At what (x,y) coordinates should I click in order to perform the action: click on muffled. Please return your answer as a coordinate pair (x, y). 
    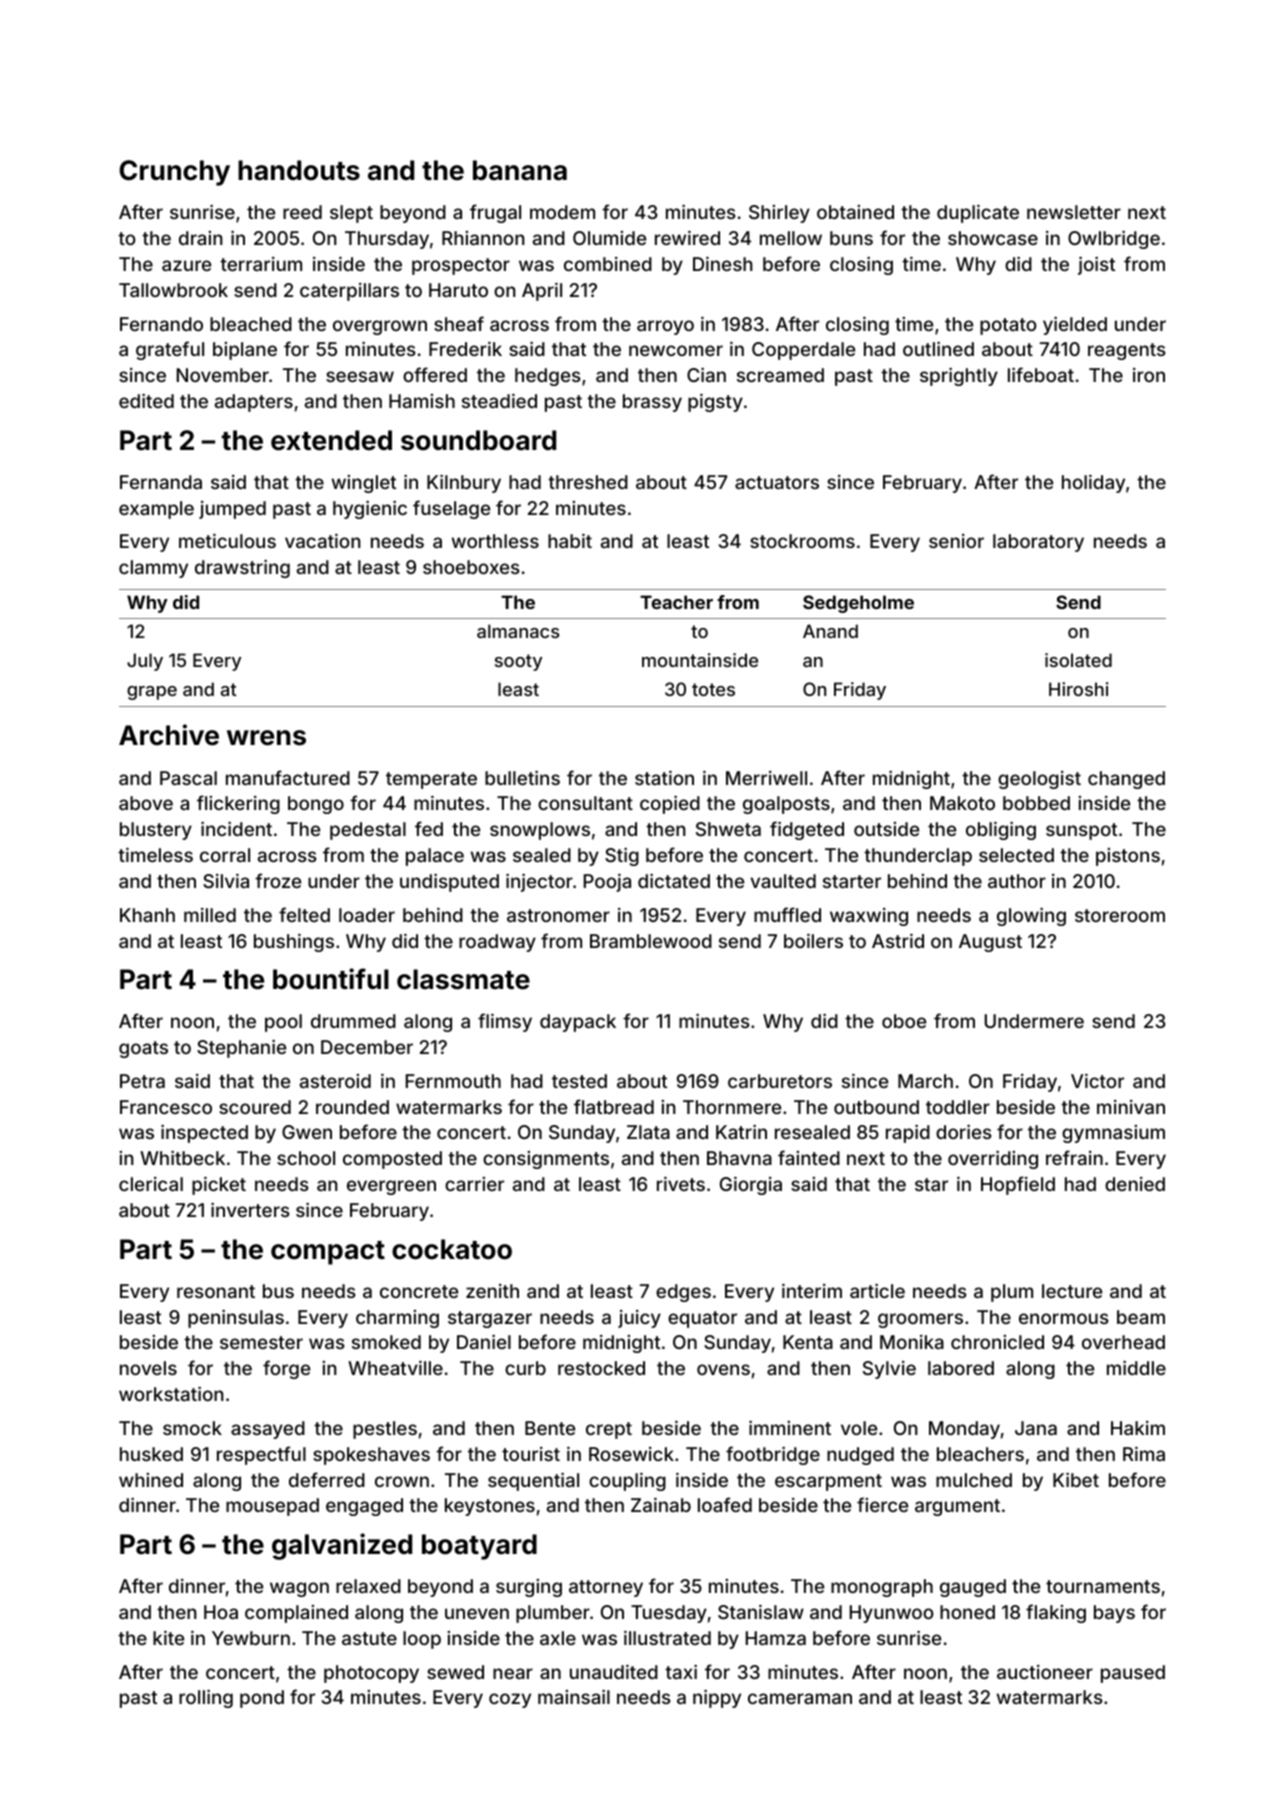
    Looking at the image, I should click on (787, 914).
